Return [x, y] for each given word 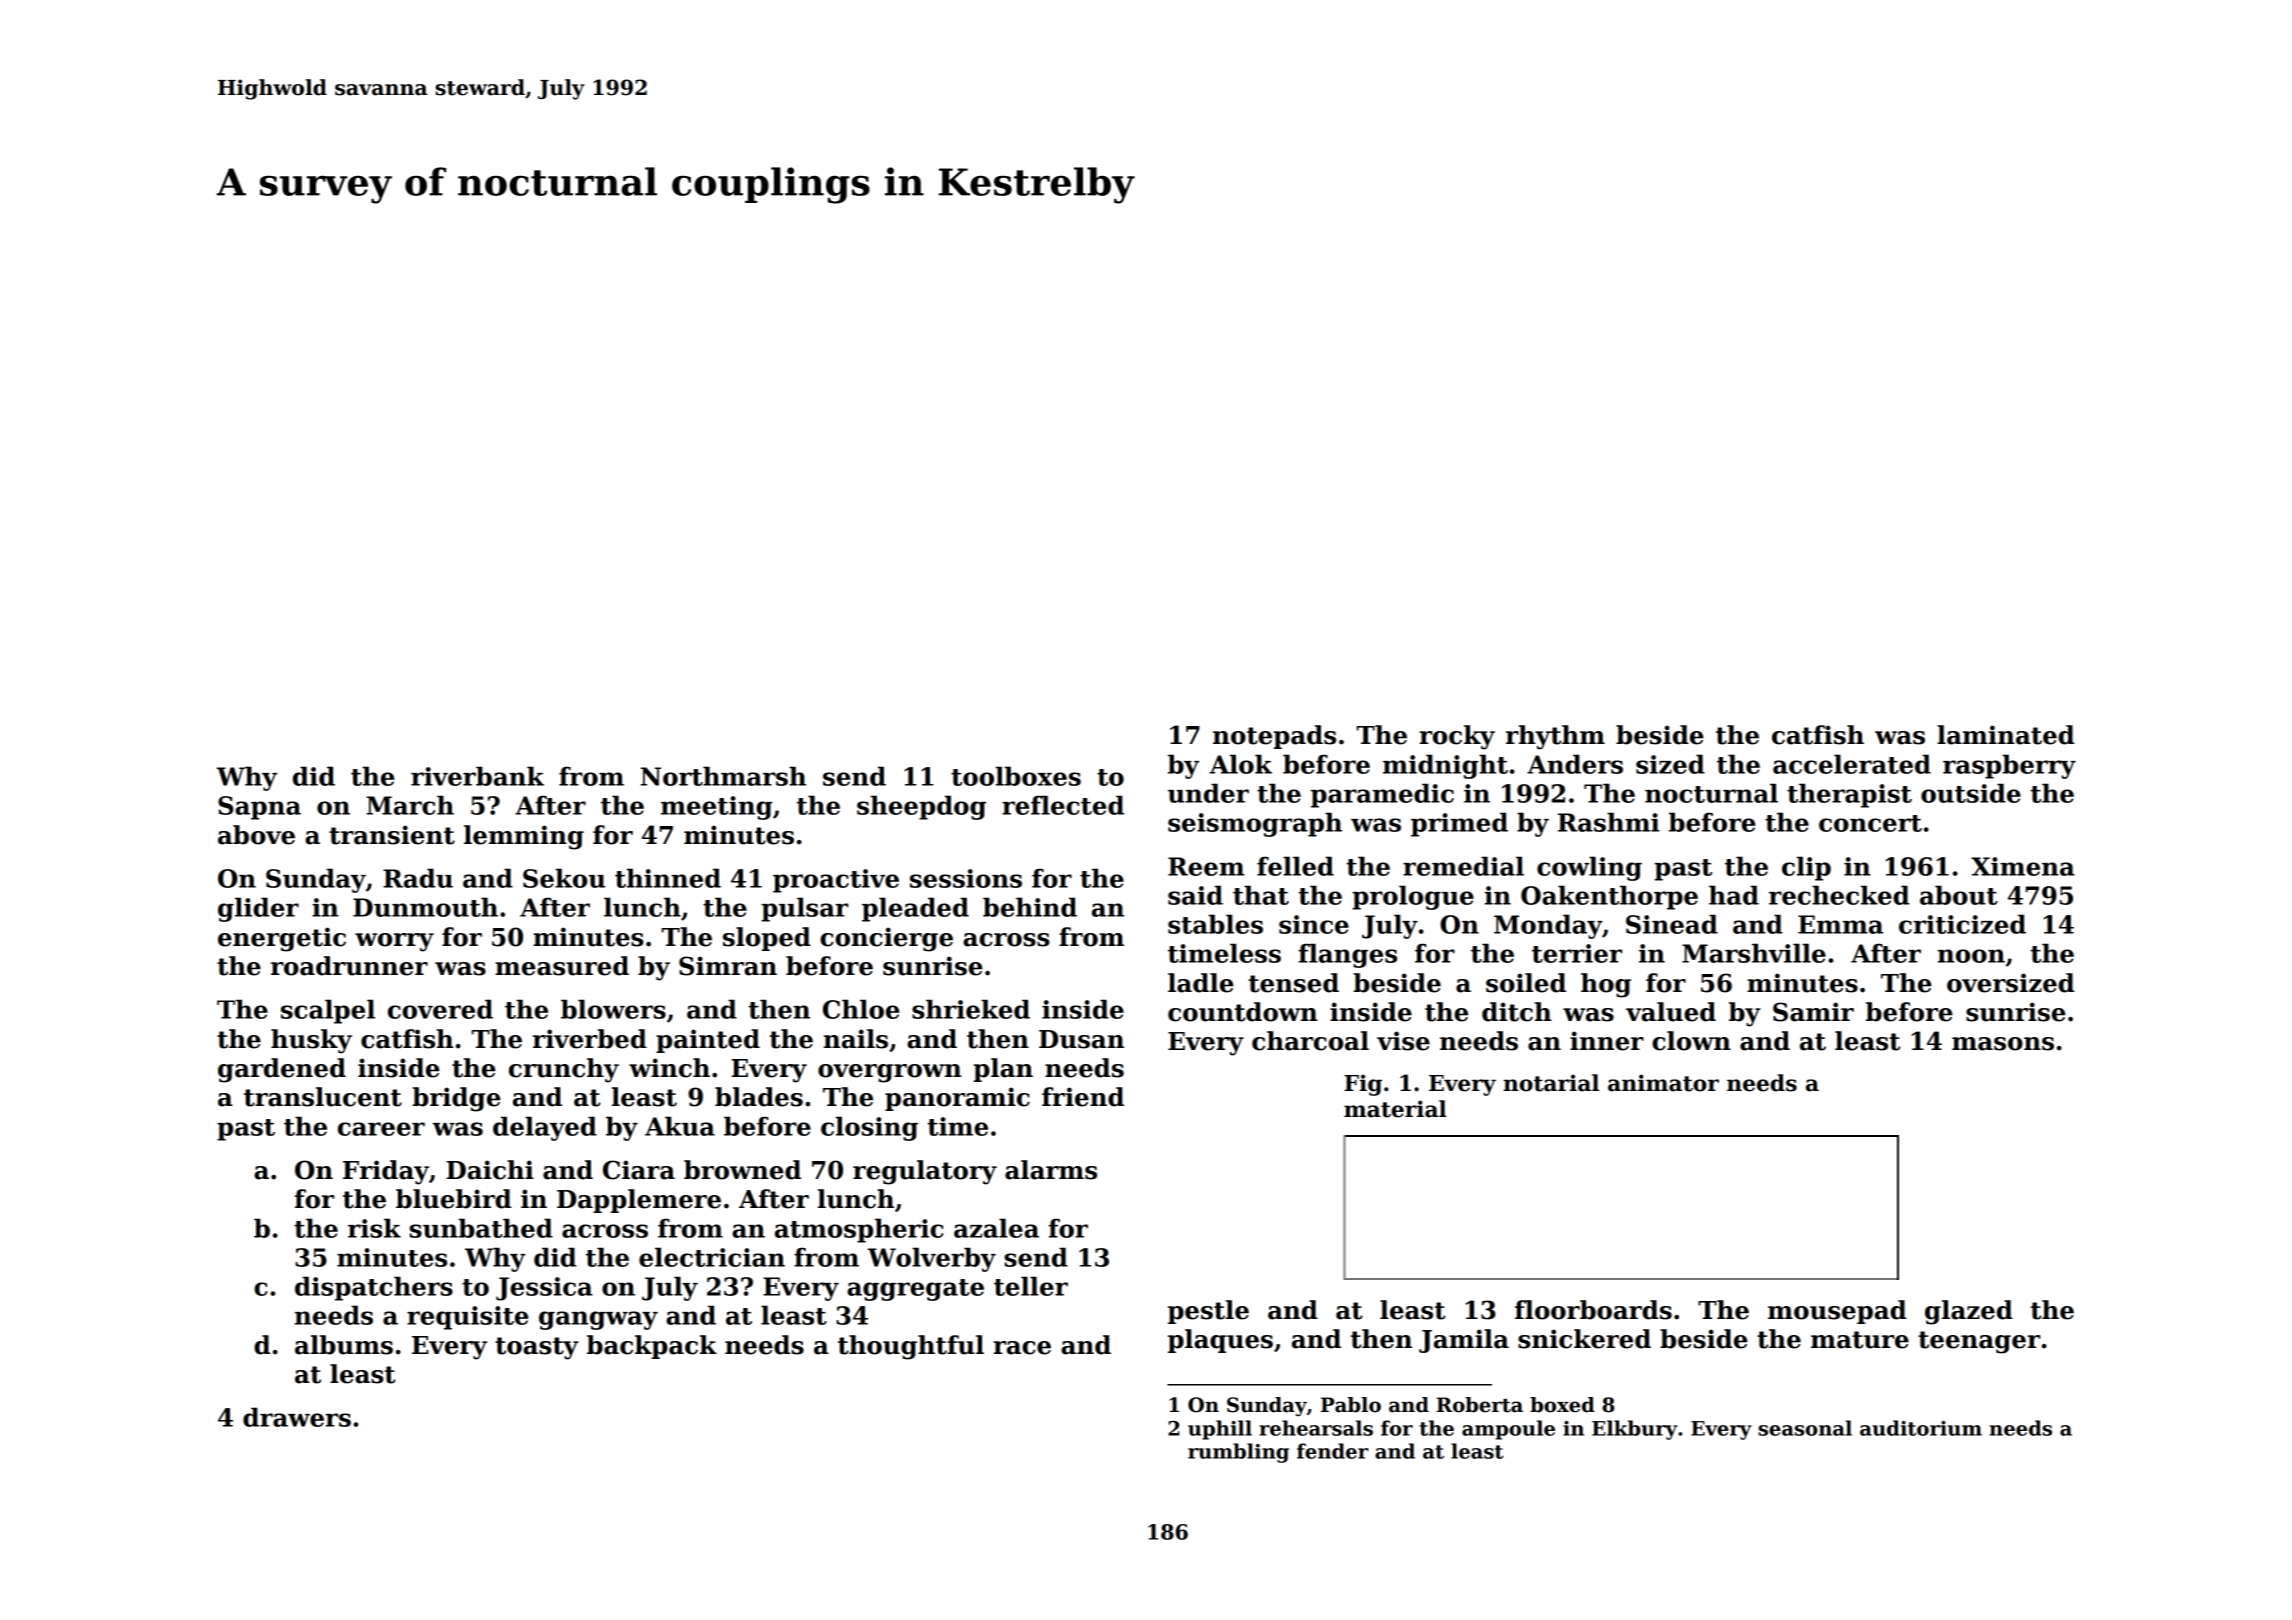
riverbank [477, 776]
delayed [545, 1128]
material [1395, 1109]
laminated [2005, 735]
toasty [537, 1348]
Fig [1363, 1085]
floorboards [1593, 1310]
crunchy [564, 1070]
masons [2003, 1044]
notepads [1274, 737]
